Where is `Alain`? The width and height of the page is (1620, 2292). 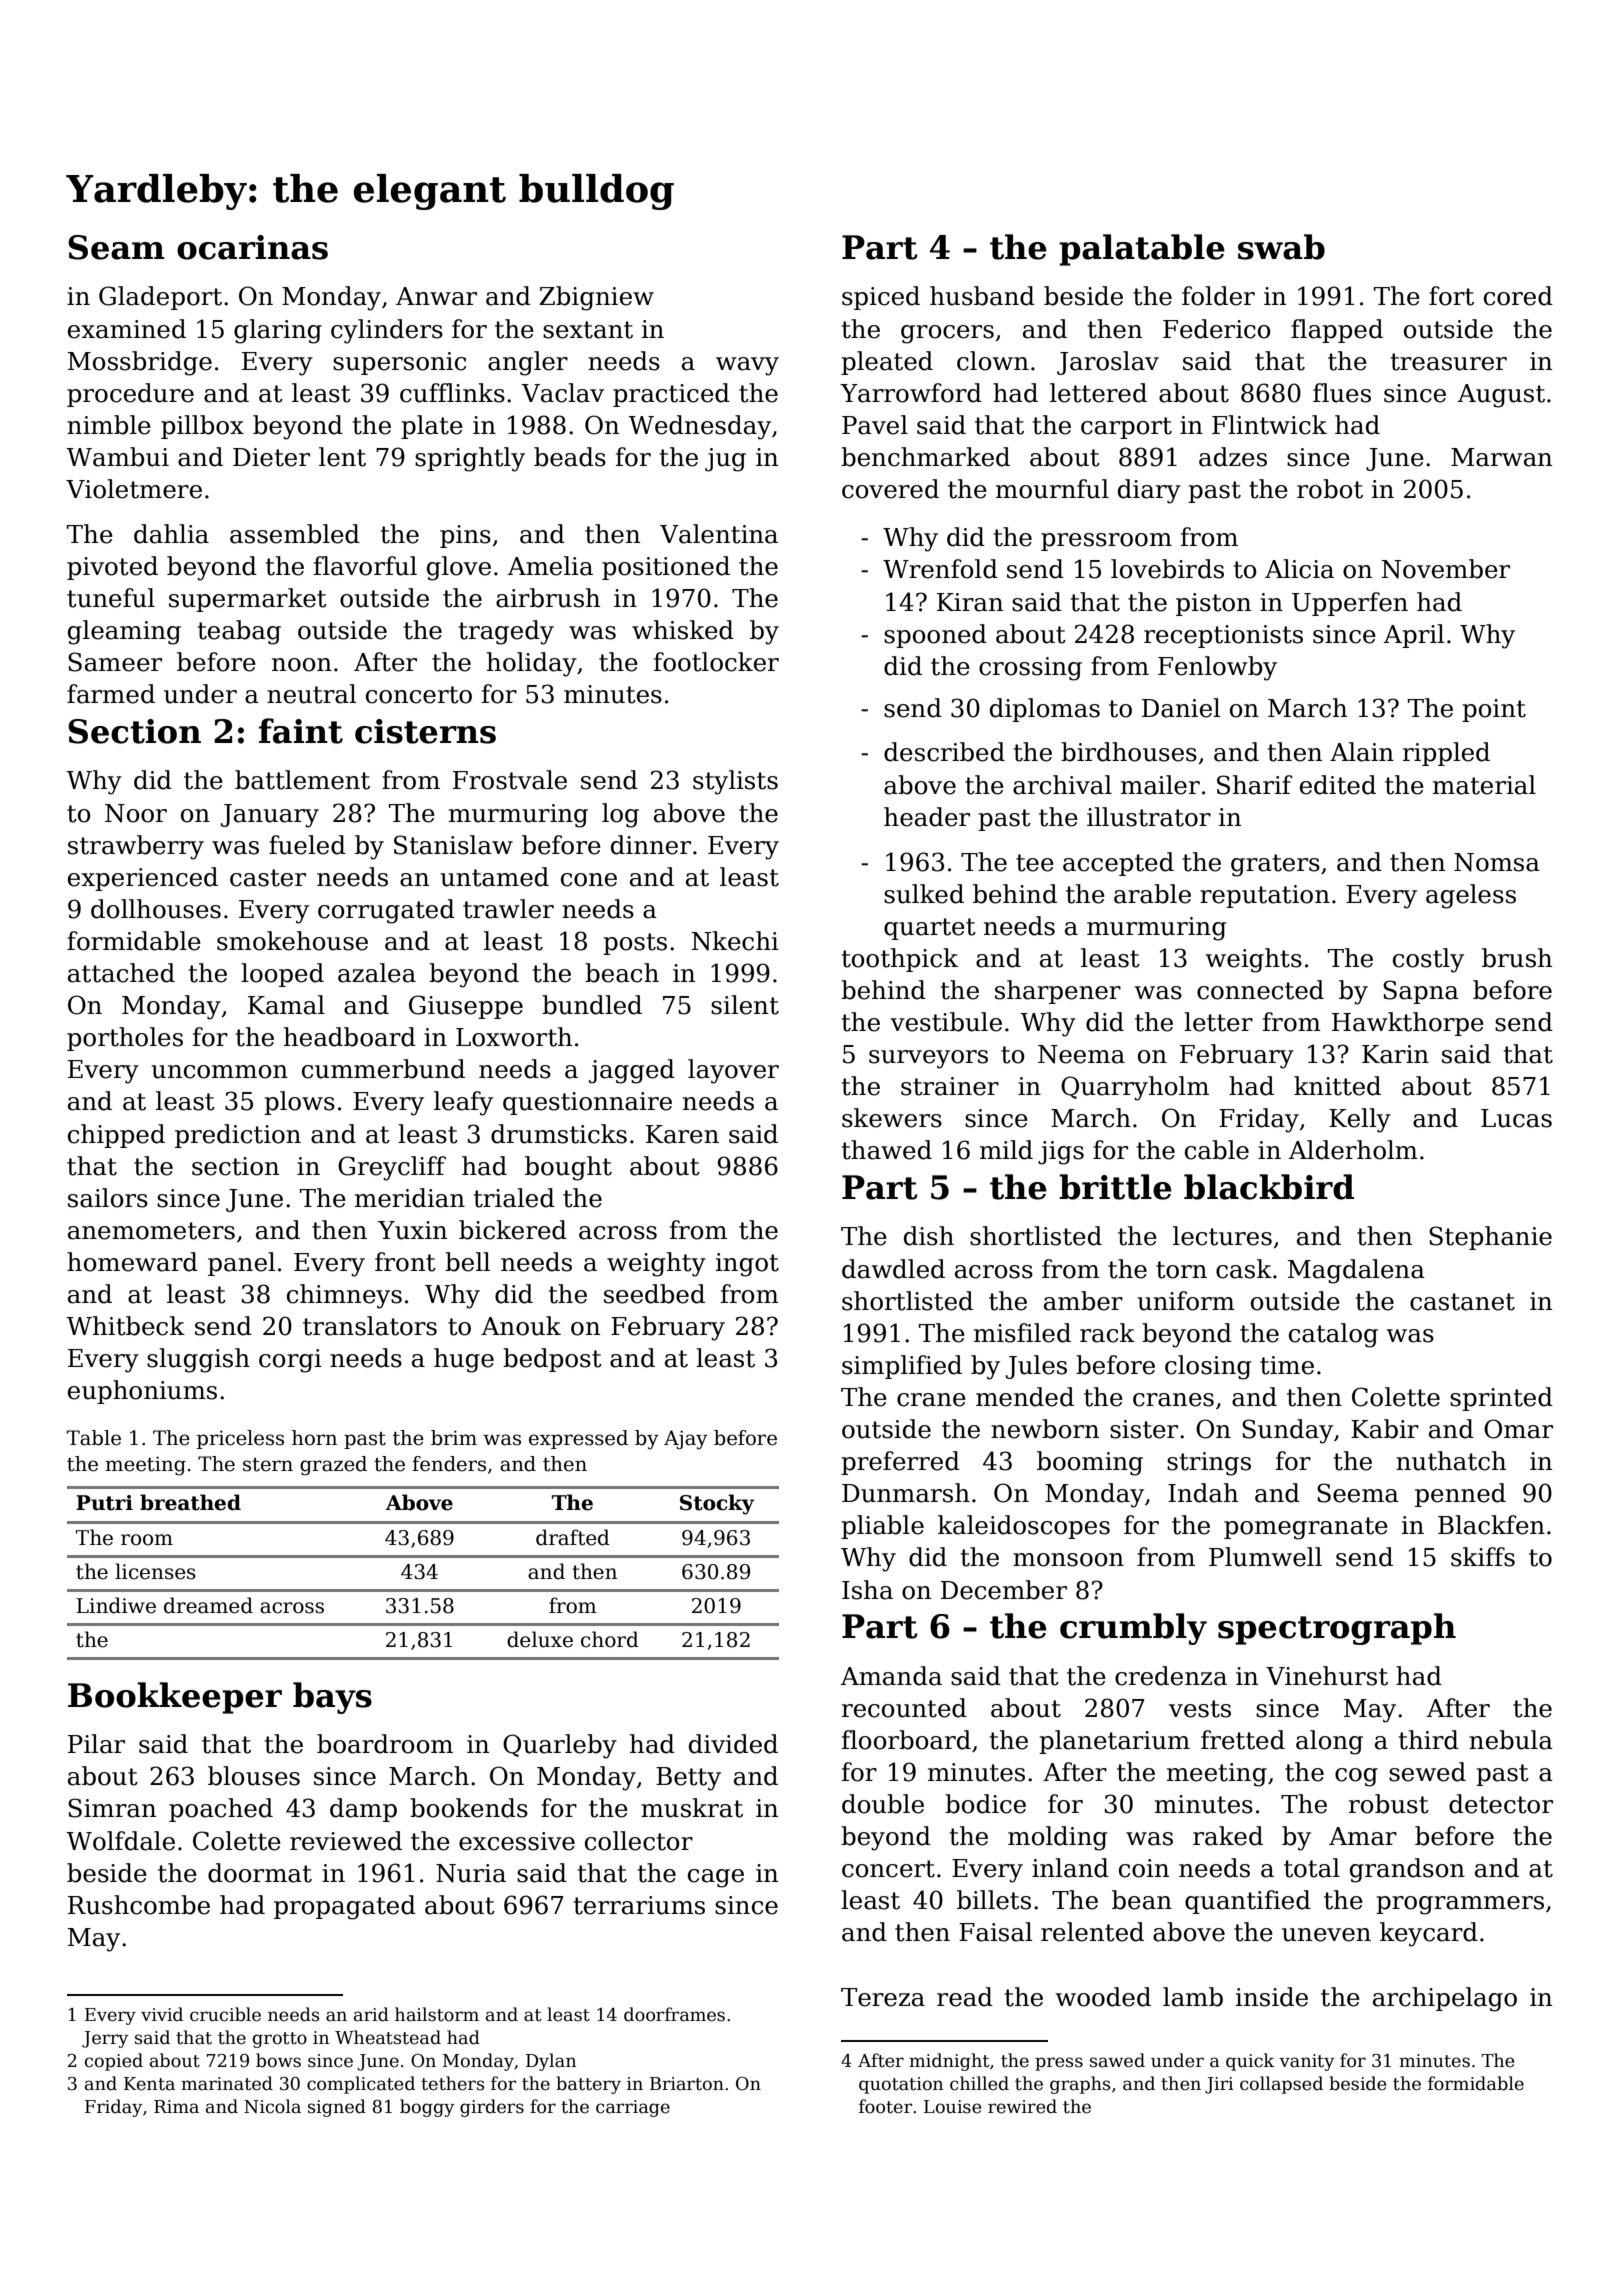
Alain is located at coordinates (1362, 752).
